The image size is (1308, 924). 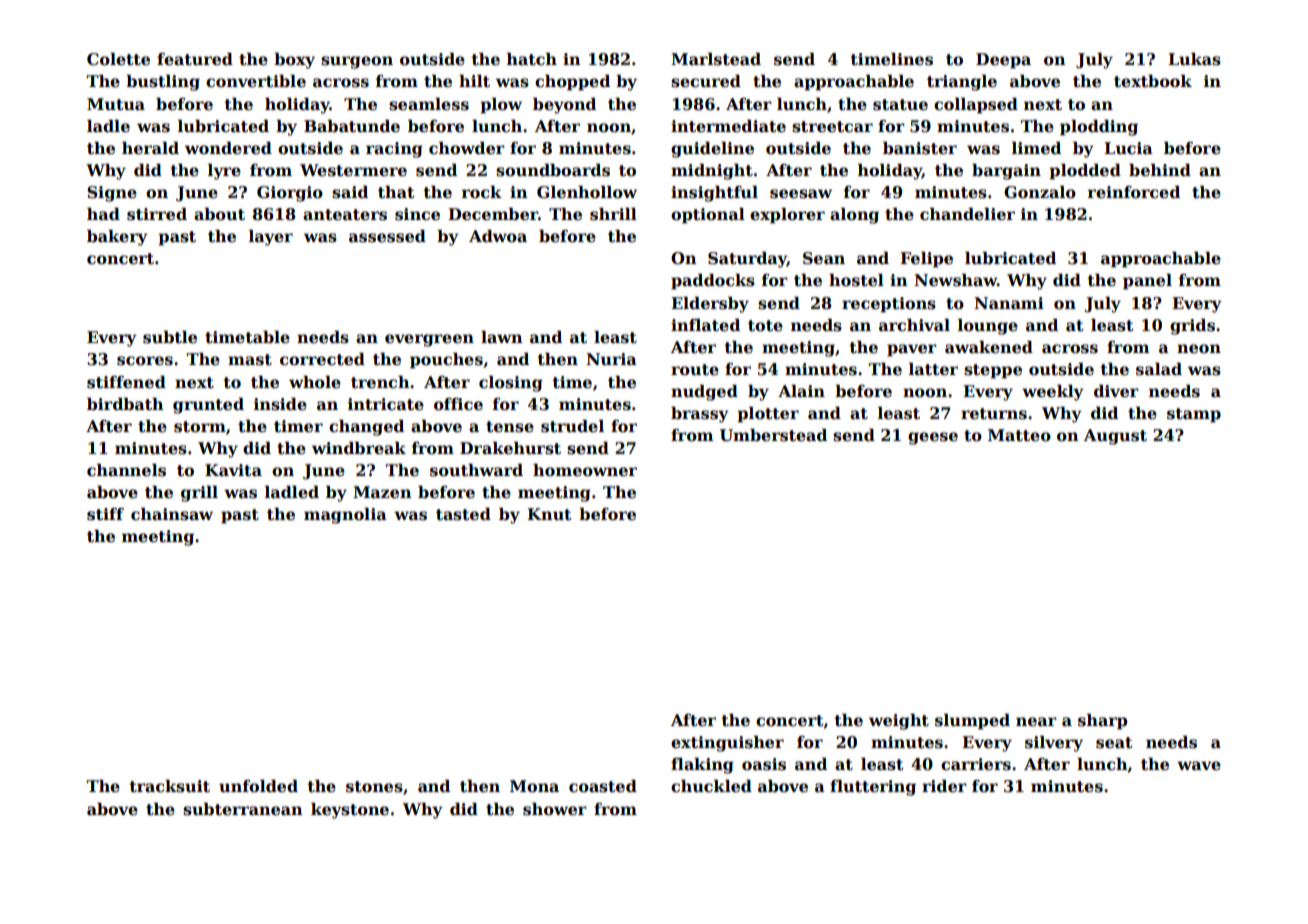 I want to click on secured, so click(x=706, y=81).
